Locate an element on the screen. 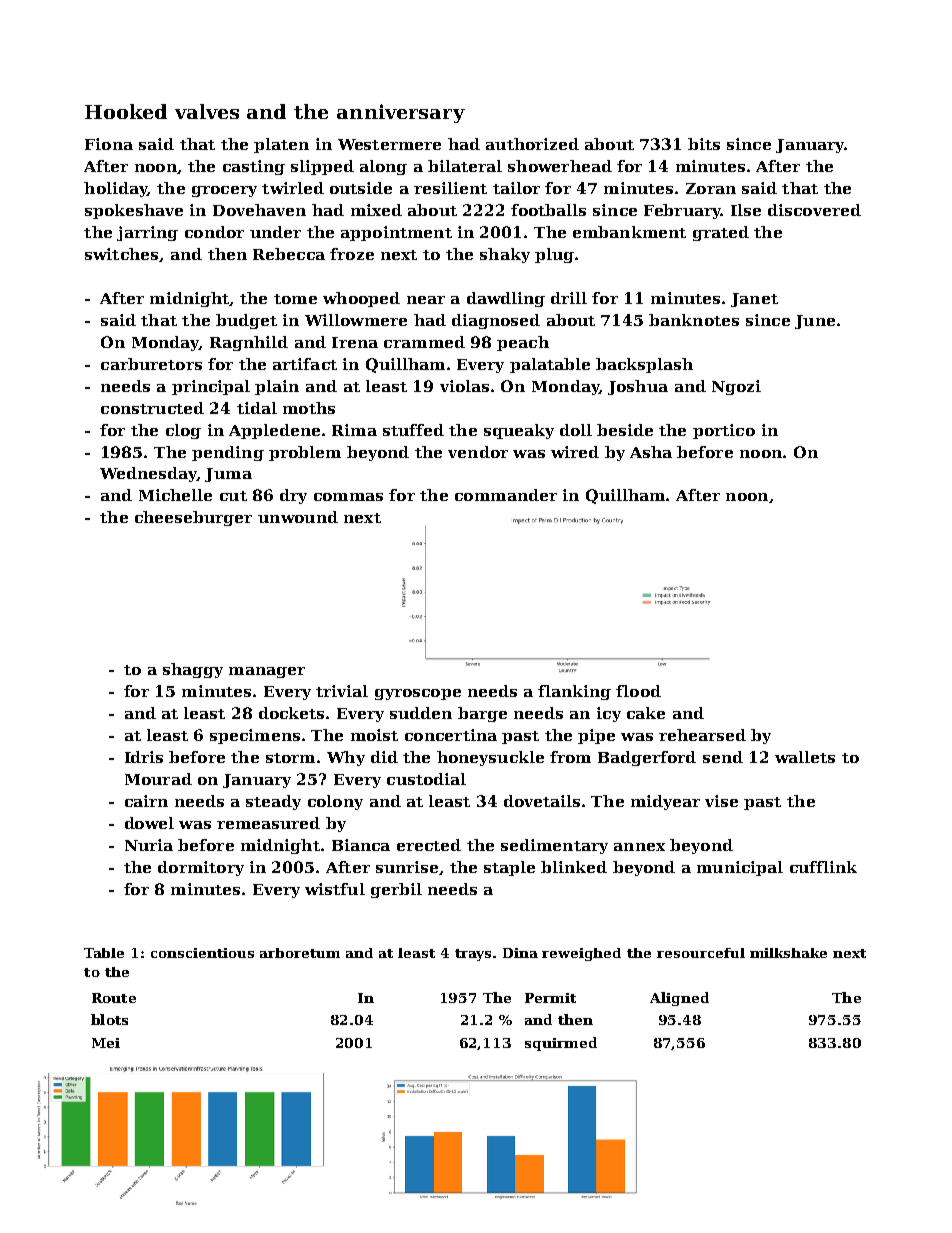  bits is located at coordinates (704, 144).
